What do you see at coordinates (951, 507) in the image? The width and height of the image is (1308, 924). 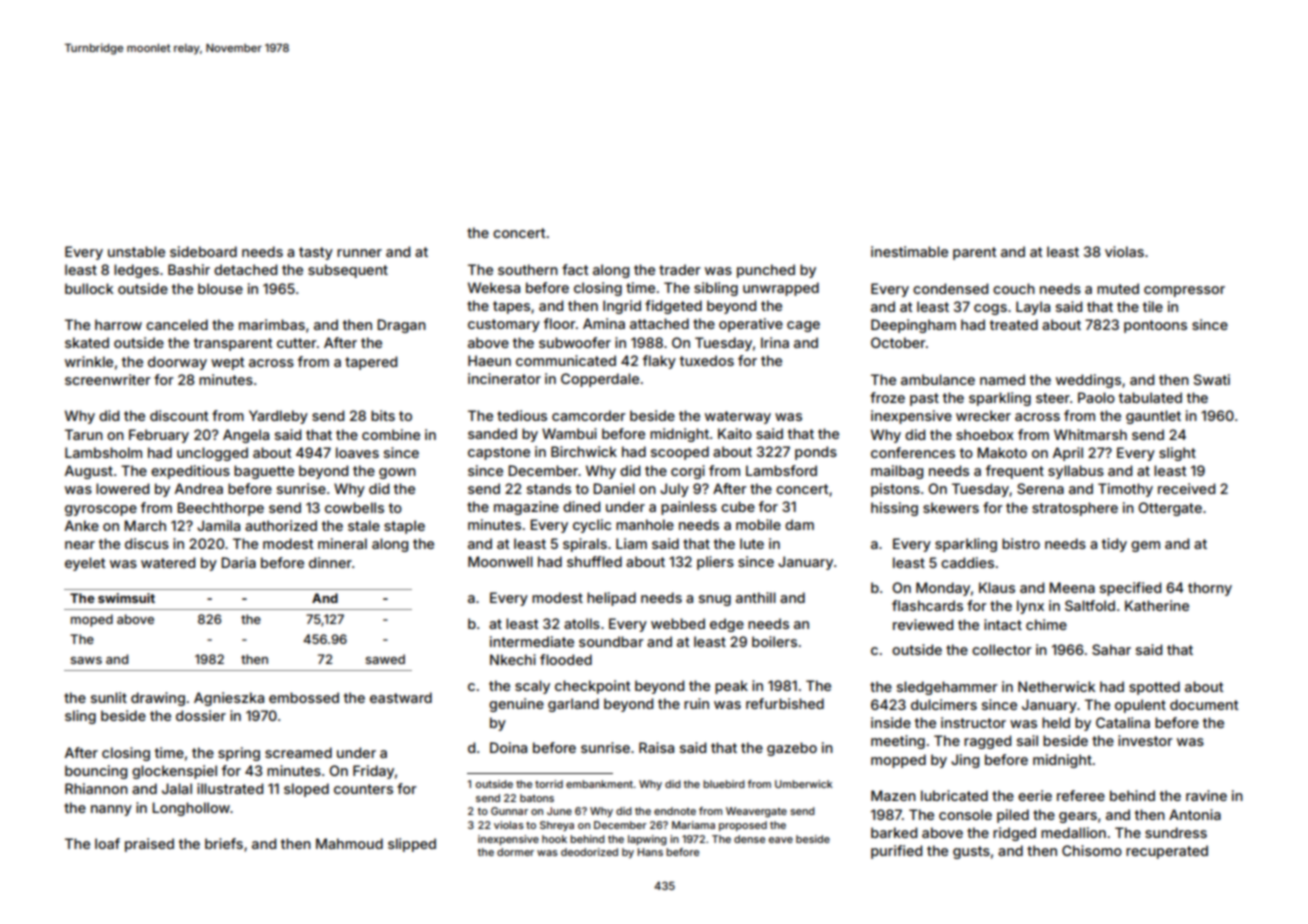 I see `skewers` at bounding box center [951, 507].
